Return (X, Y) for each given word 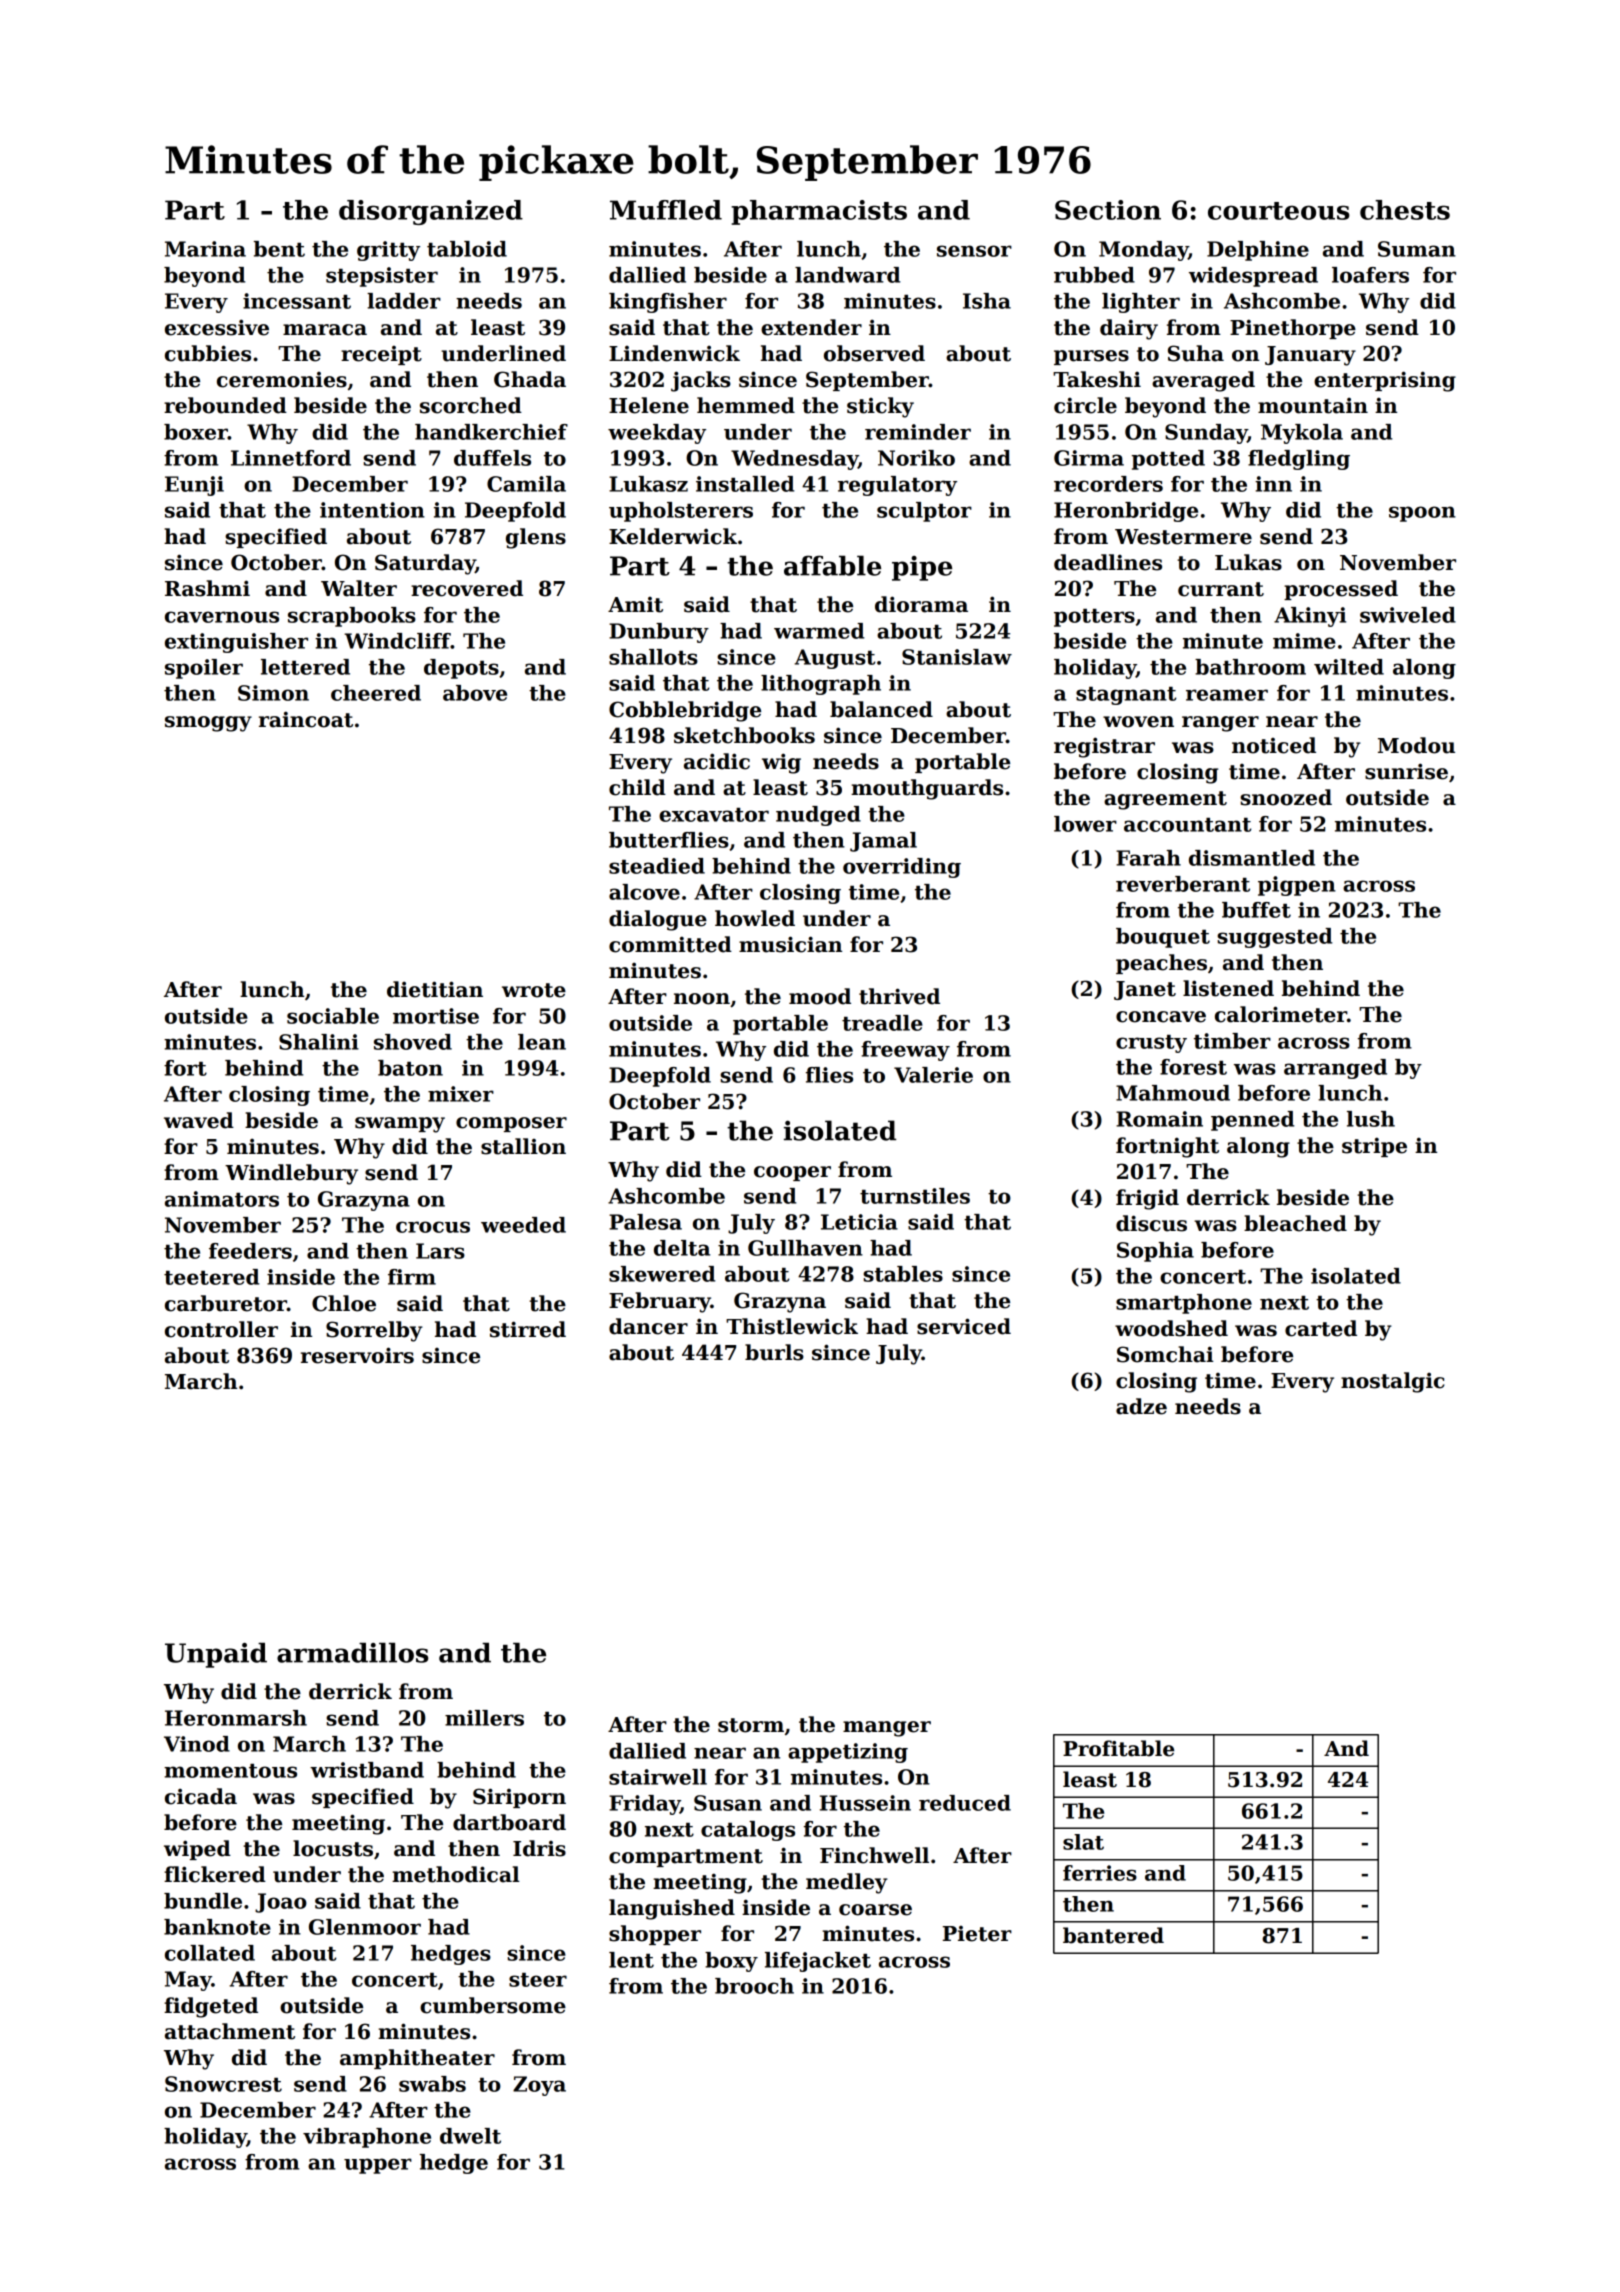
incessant (297, 301)
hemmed (746, 405)
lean (542, 1042)
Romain (1159, 1119)
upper (378, 2166)
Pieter (977, 1934)
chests (1405, 210)
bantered (1113, 1935)
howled (755, 918)
